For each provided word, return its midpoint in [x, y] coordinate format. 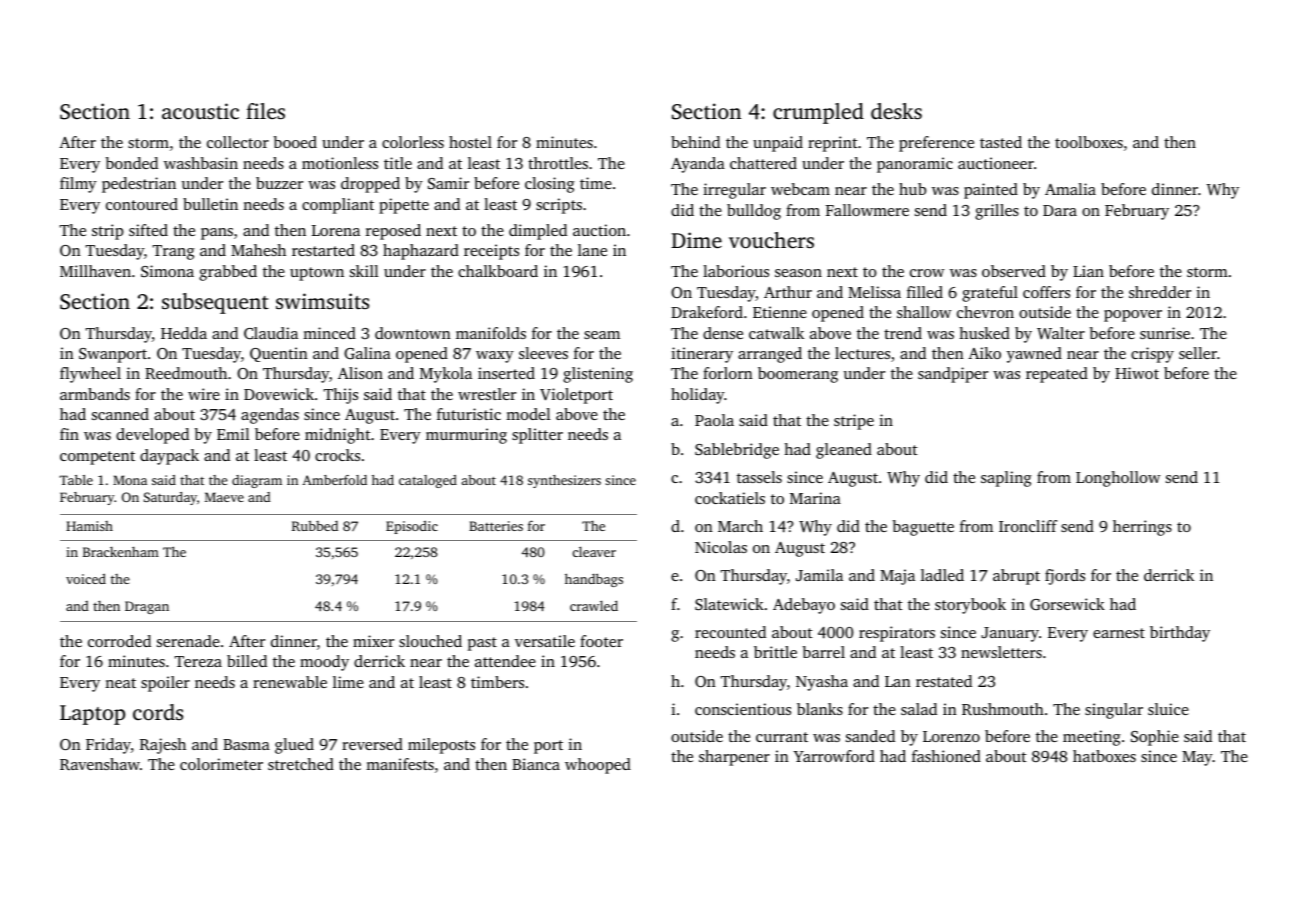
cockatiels [730, 498]
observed [1014, 271]
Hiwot [1137, 373]
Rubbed [315, 525]
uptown [317, 274]
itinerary [702, 355]
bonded [132, 163]
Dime [696, 240]
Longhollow [1118, 479]
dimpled [538, 232]
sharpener [734, 758]
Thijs [341, 396]
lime [348, 682]
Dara [1060, 210]
